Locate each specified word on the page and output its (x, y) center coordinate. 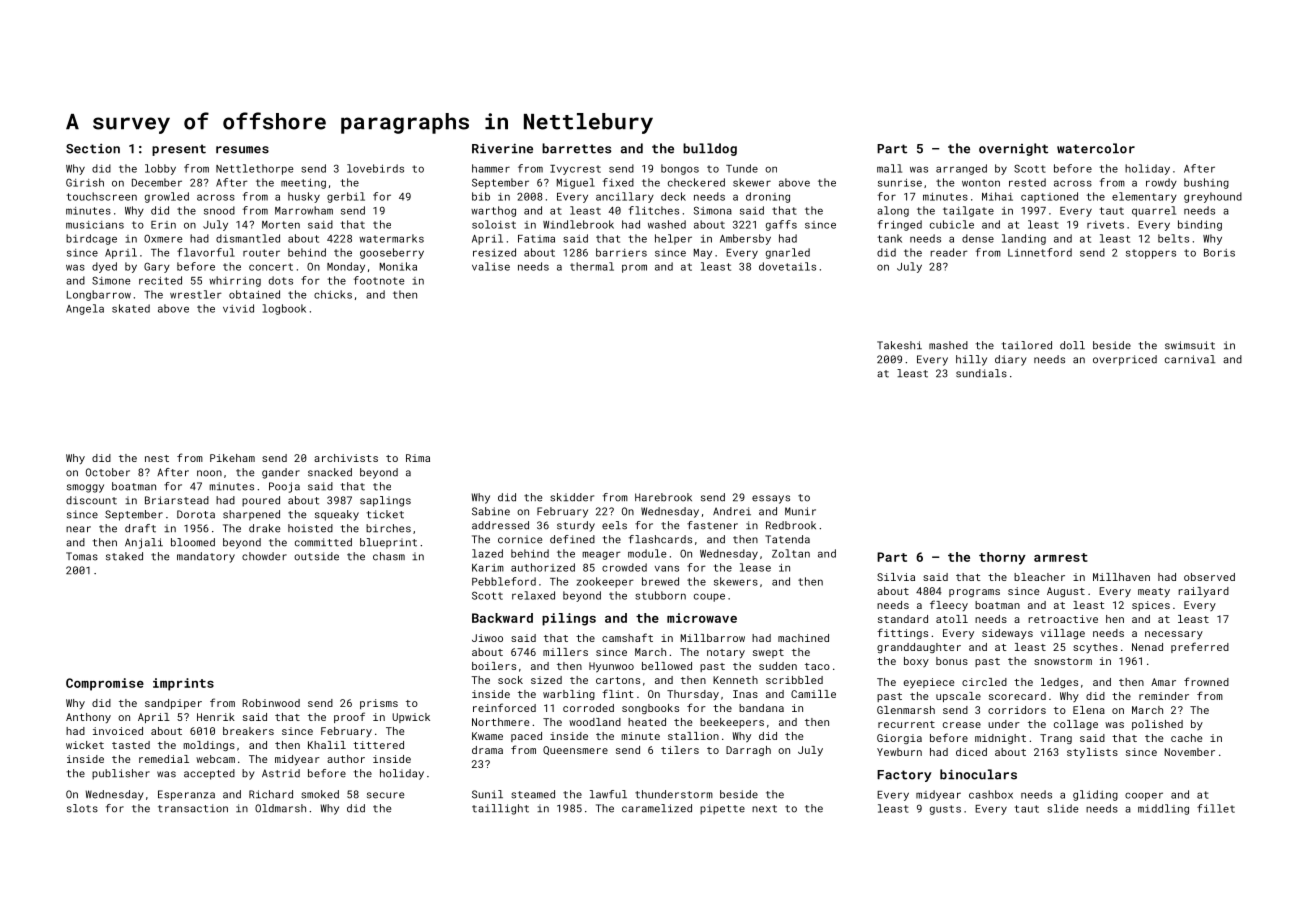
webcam (215, 759)
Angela (85, 309)
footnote (379, 280)
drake (264, 528)
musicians (95, 225)
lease (755, 567)
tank (889, 238)
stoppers (1151, 254)
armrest (1061, 557)
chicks (333, 294)
